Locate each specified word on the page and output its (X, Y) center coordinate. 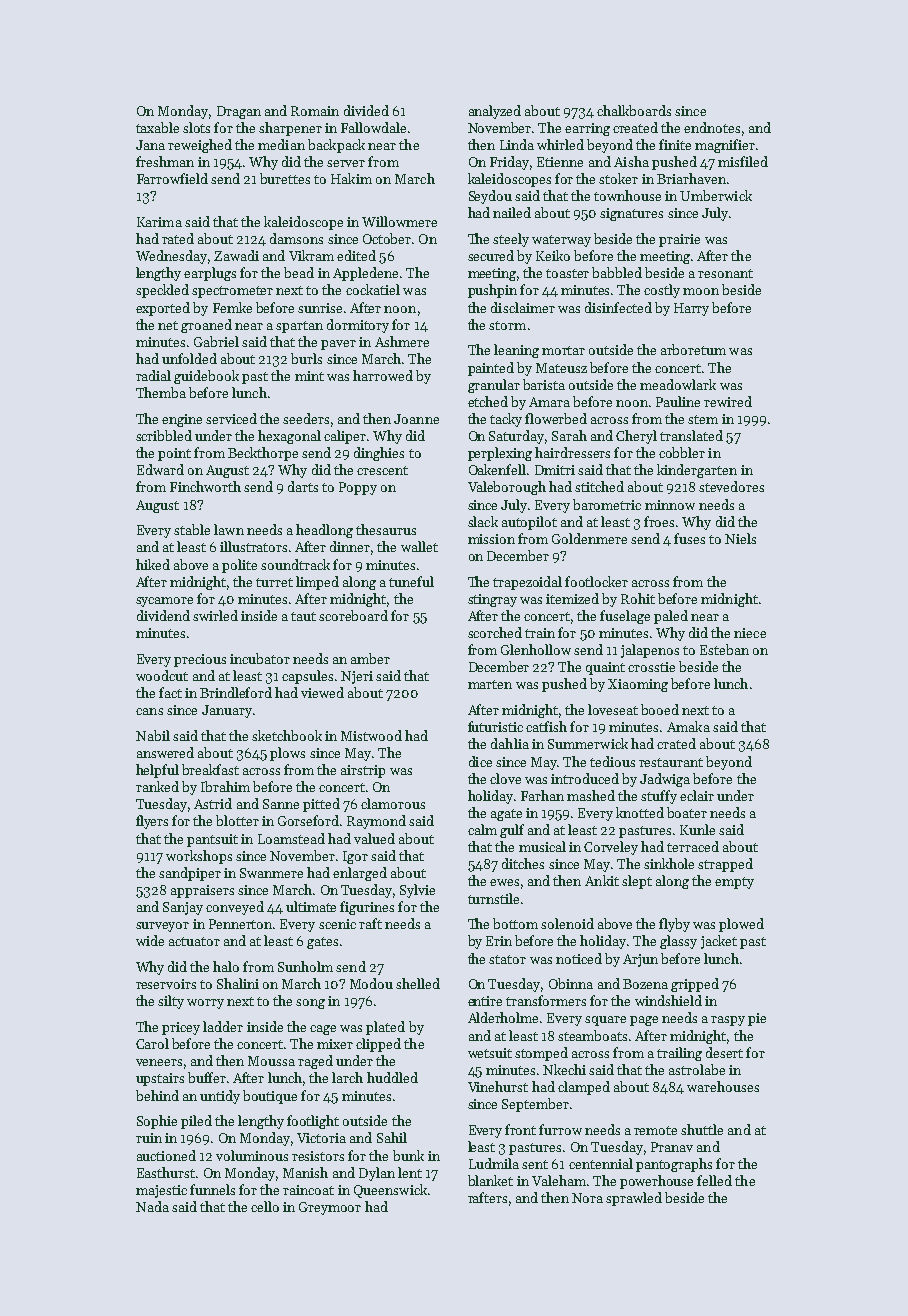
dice (480, 761)
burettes (285, 178)
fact (170, 692)
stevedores (731, 486)
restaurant (671, 762)
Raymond (376, 822)
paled (671, 617)
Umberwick (716, 195)
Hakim (351, 178)
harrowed (383, 375)
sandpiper (190, 874)
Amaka (688, 726)
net (168, 325)
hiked (153, 564)
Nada (152, 1206)
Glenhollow (536, 649)
